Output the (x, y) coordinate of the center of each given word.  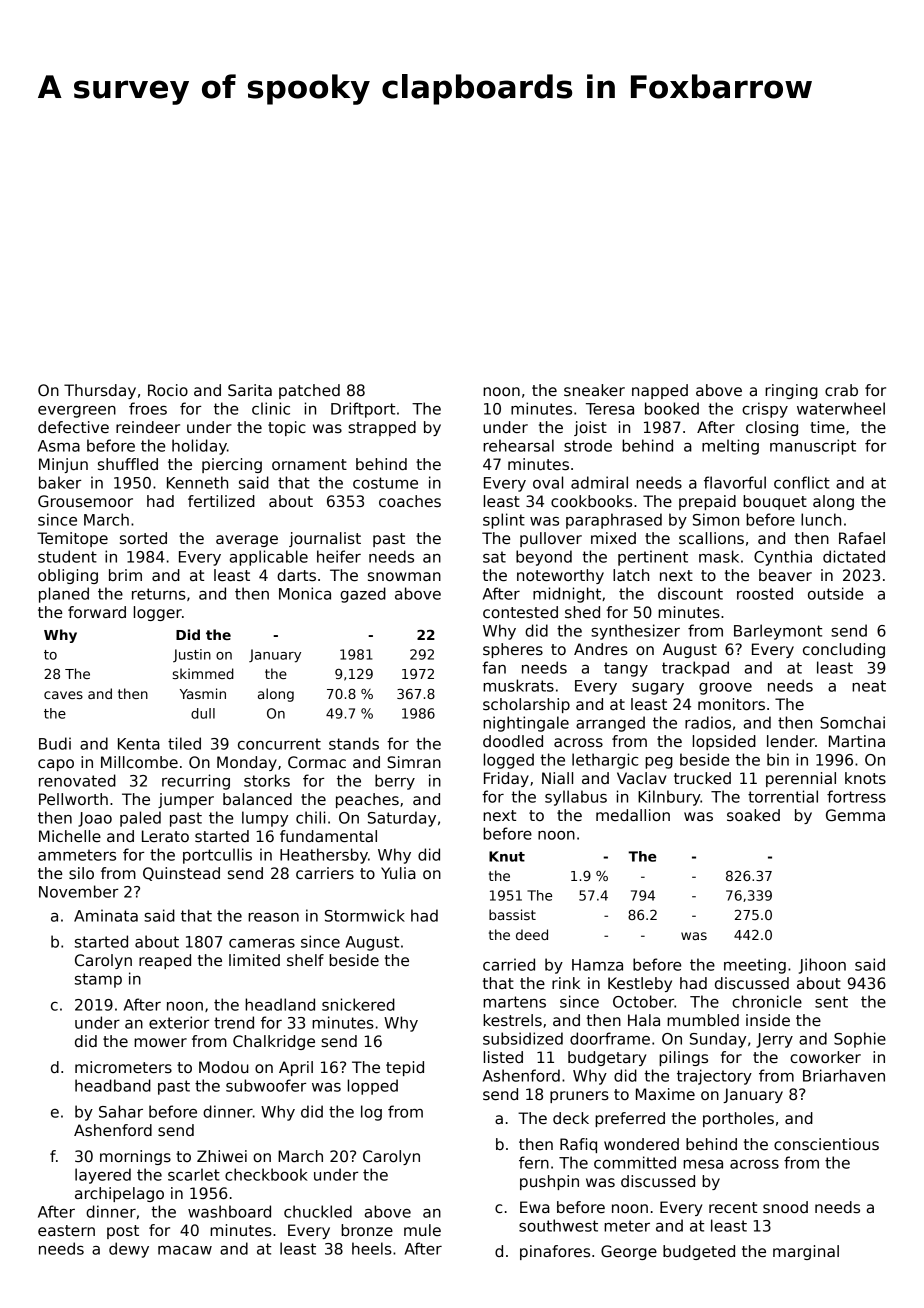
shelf (305, 960)
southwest (558, 1225)
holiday (199, 447)
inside (768, 1020)
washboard (229, 1211)
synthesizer (635, 632)
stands (354, 743)
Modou (224, 1067)
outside (835, 593)
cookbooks (591, 501)
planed (64, 595)
